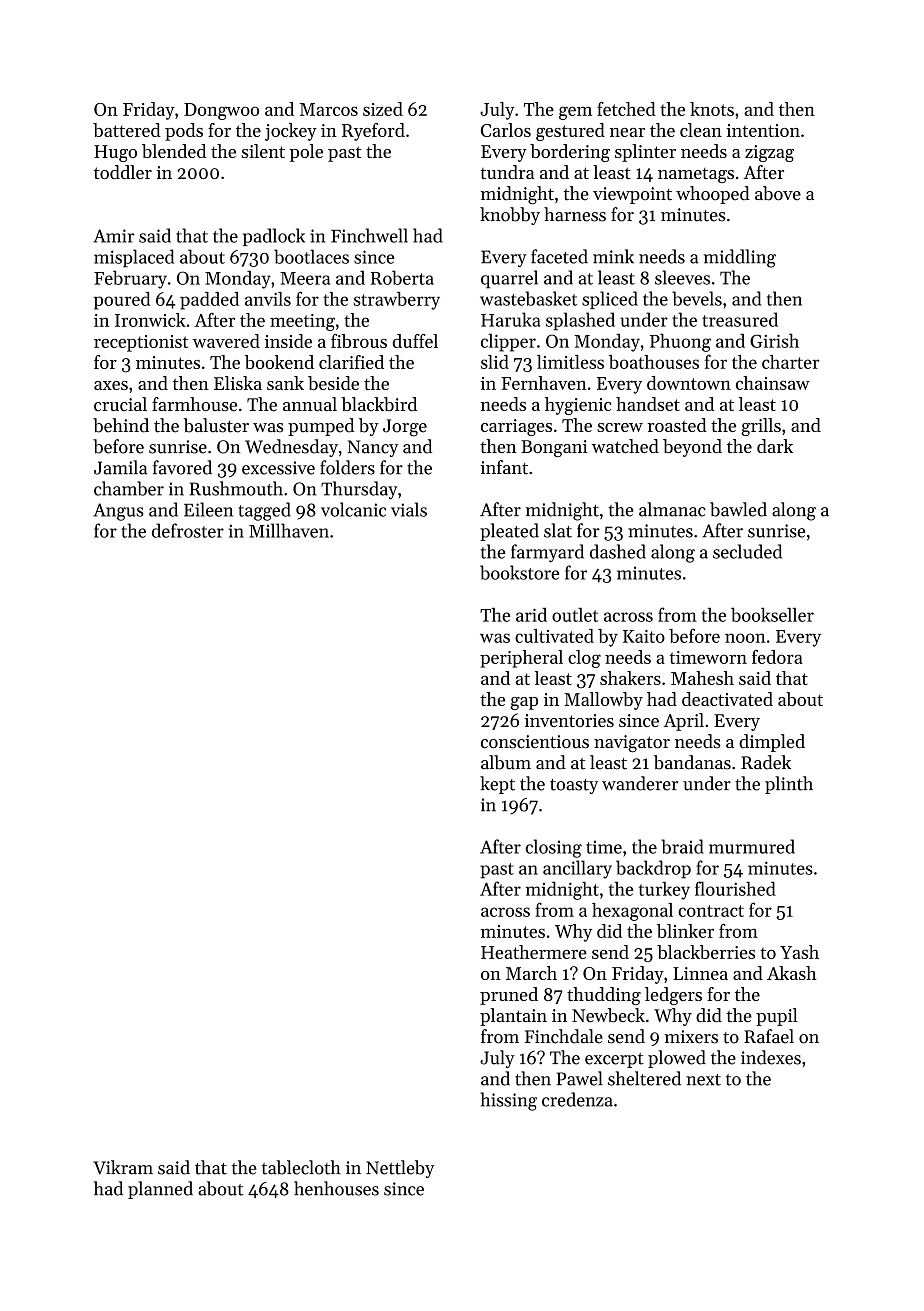 The width and height of the document is (924, 1311). What do you see at coordinates (712, 109) in the document?
I see `knots` at bounding box center [712, 109].
